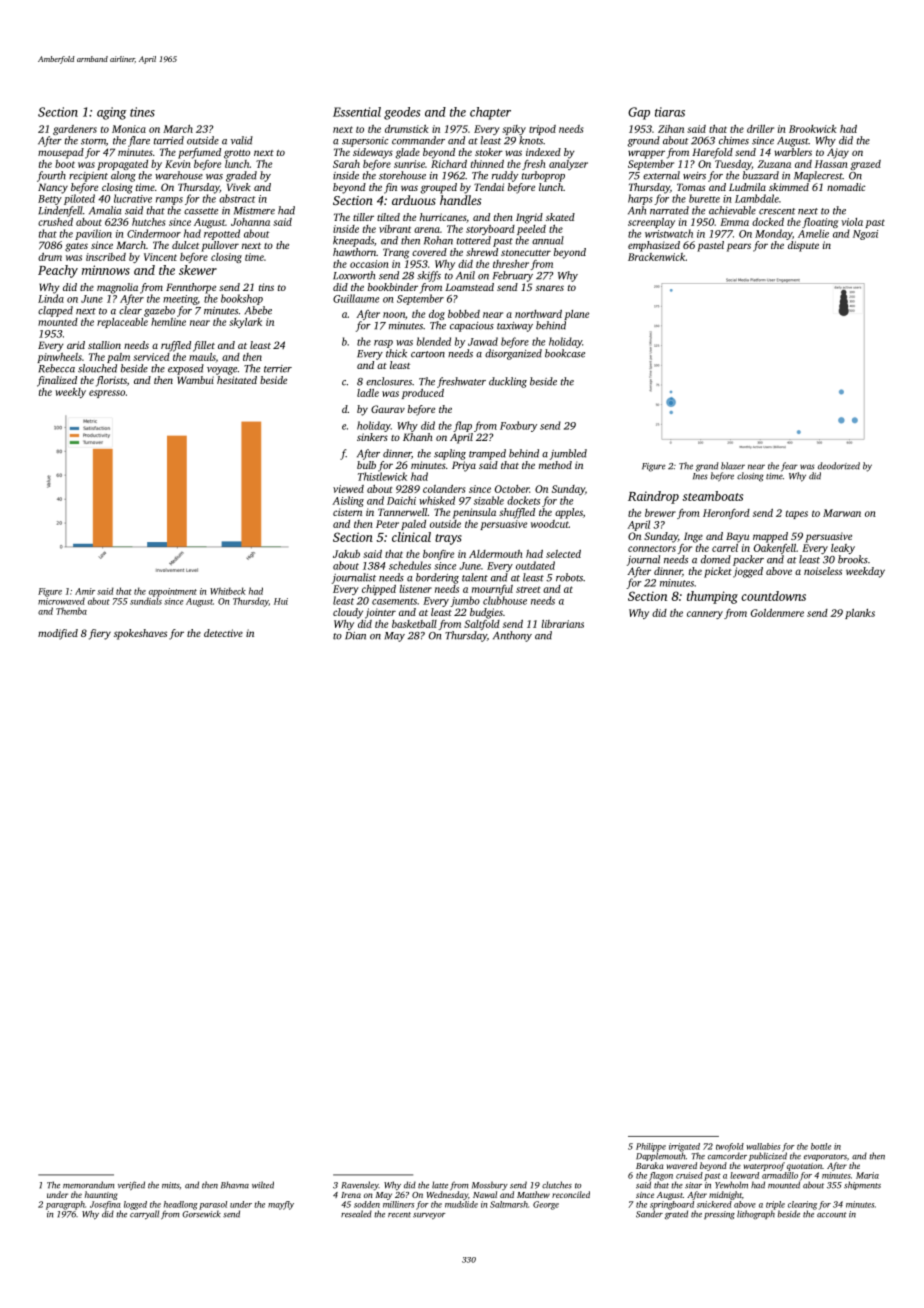 This page has height=1308, width=924. What do you see at coordinates (76, 345) in the page?
I see `arid` at bounding box center [76, 345].
